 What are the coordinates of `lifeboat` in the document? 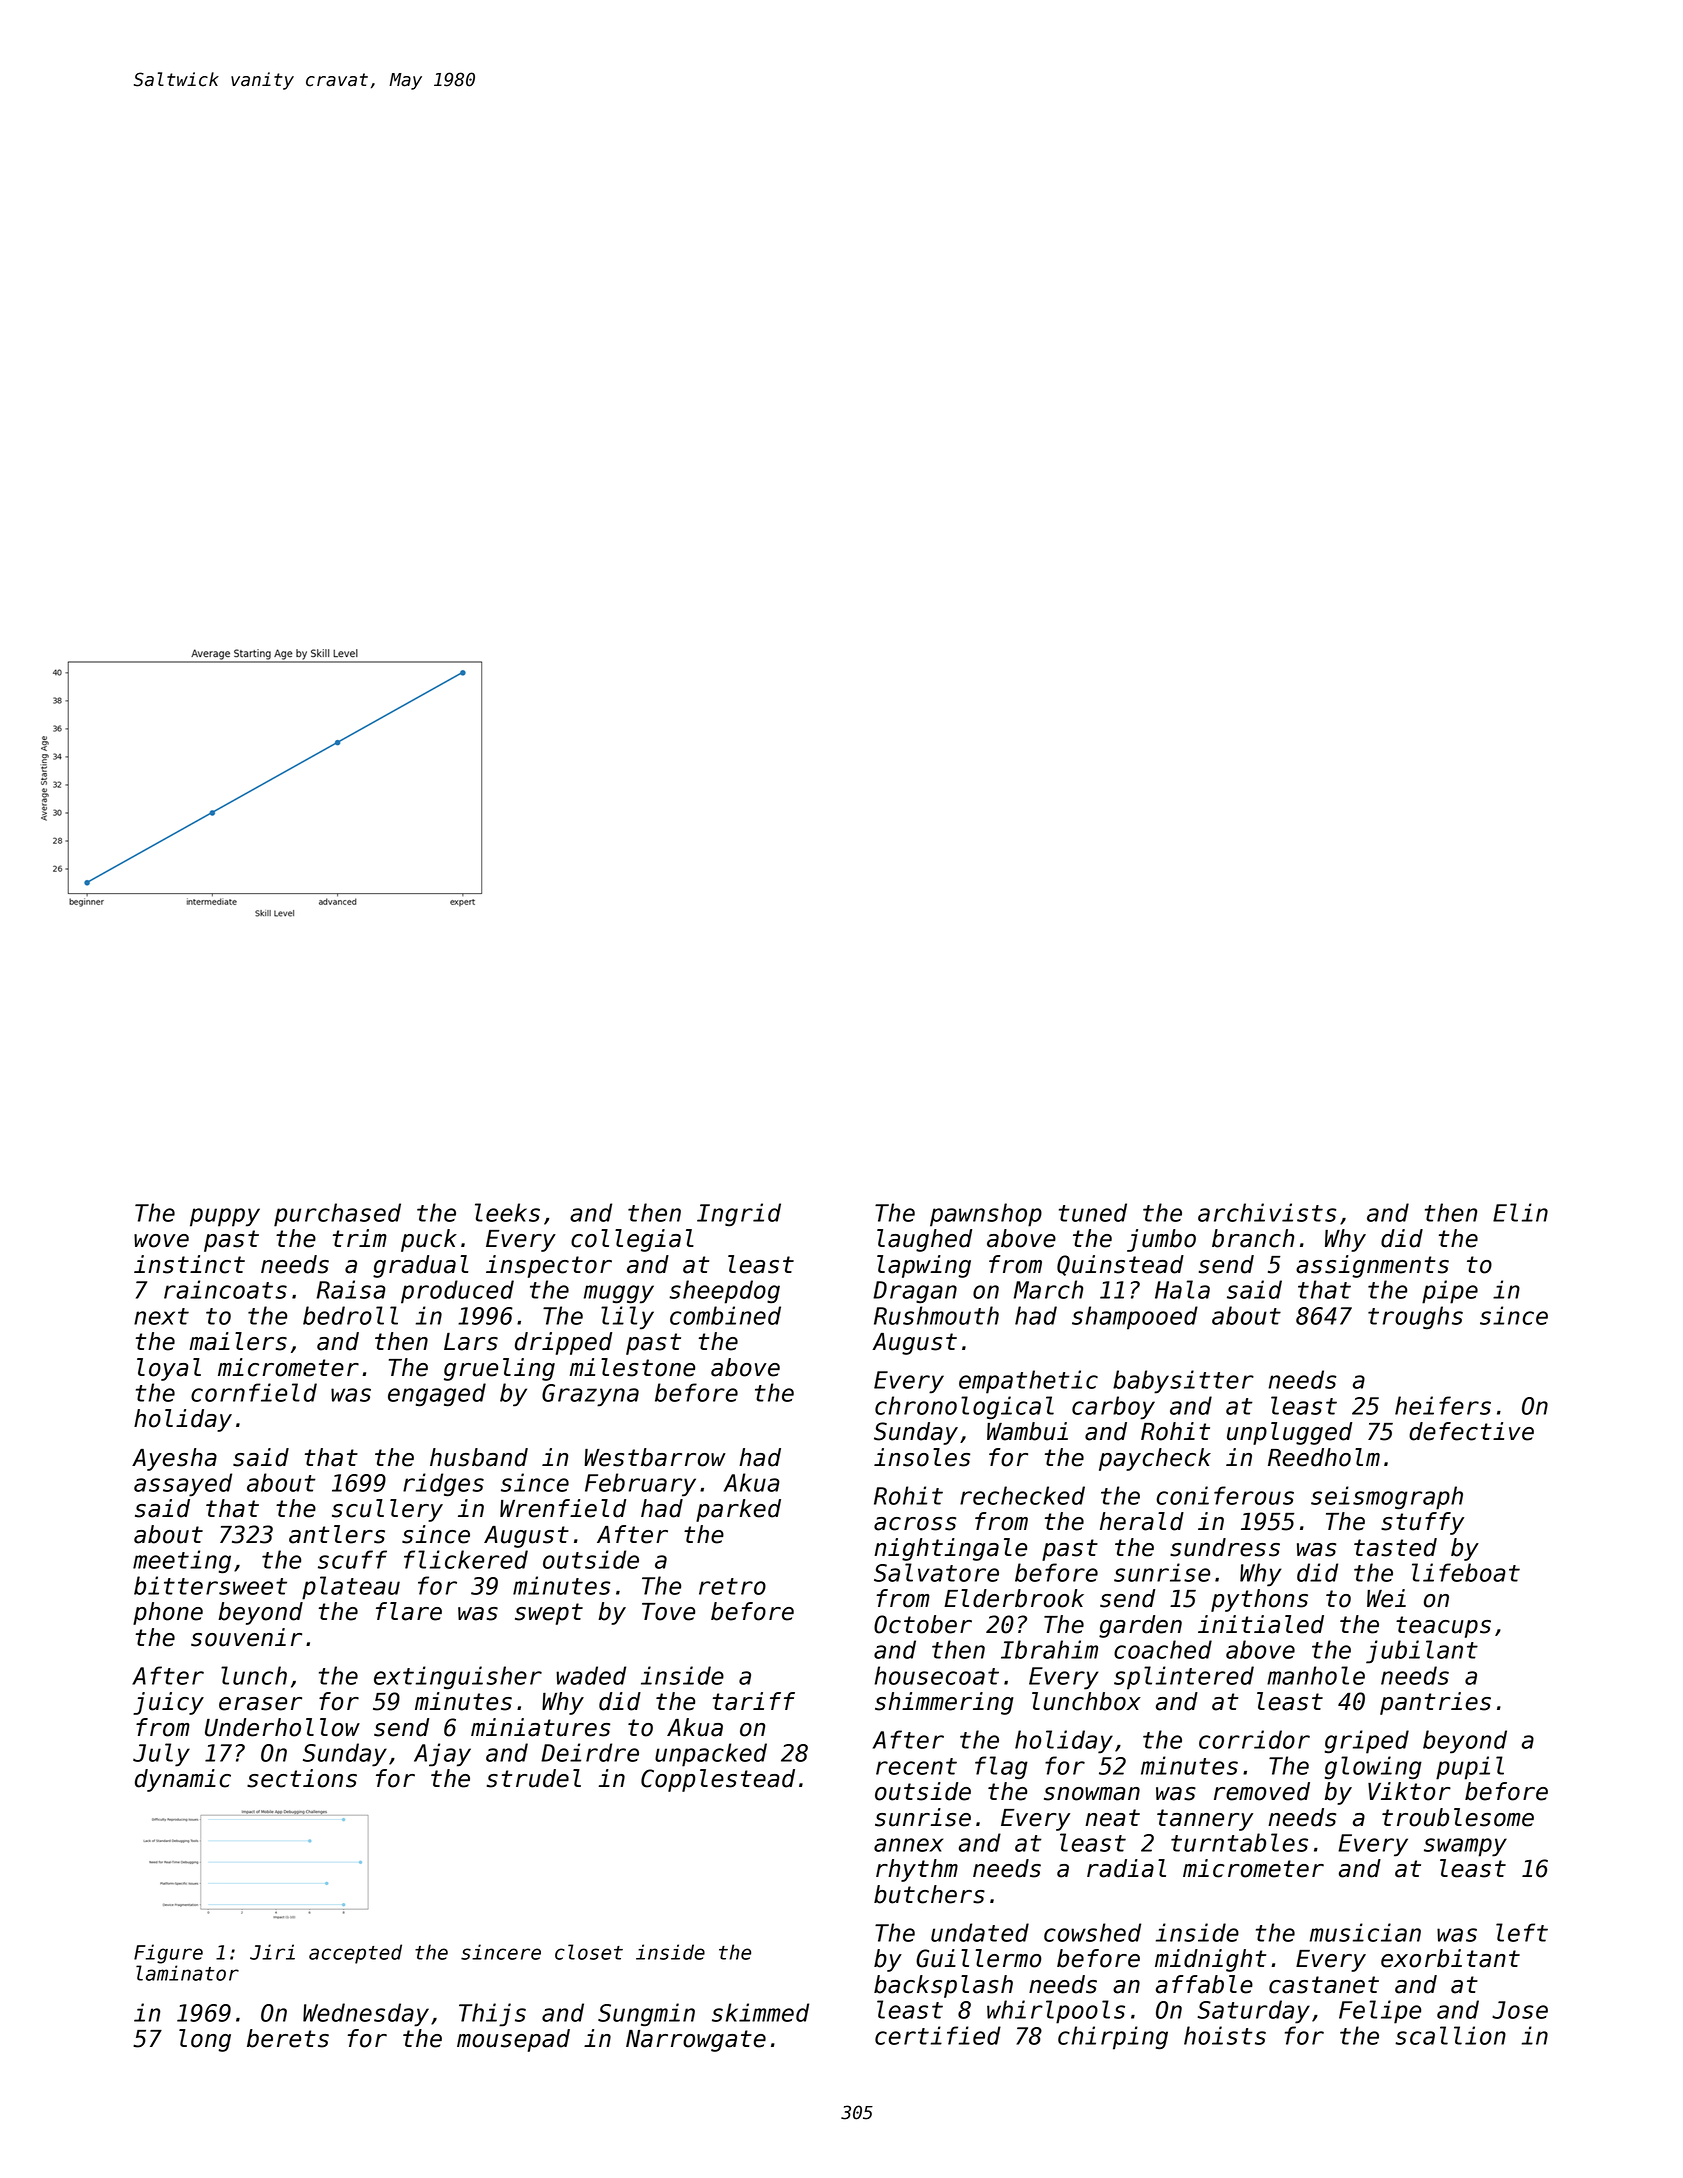 It's located at (1466, 1572).
